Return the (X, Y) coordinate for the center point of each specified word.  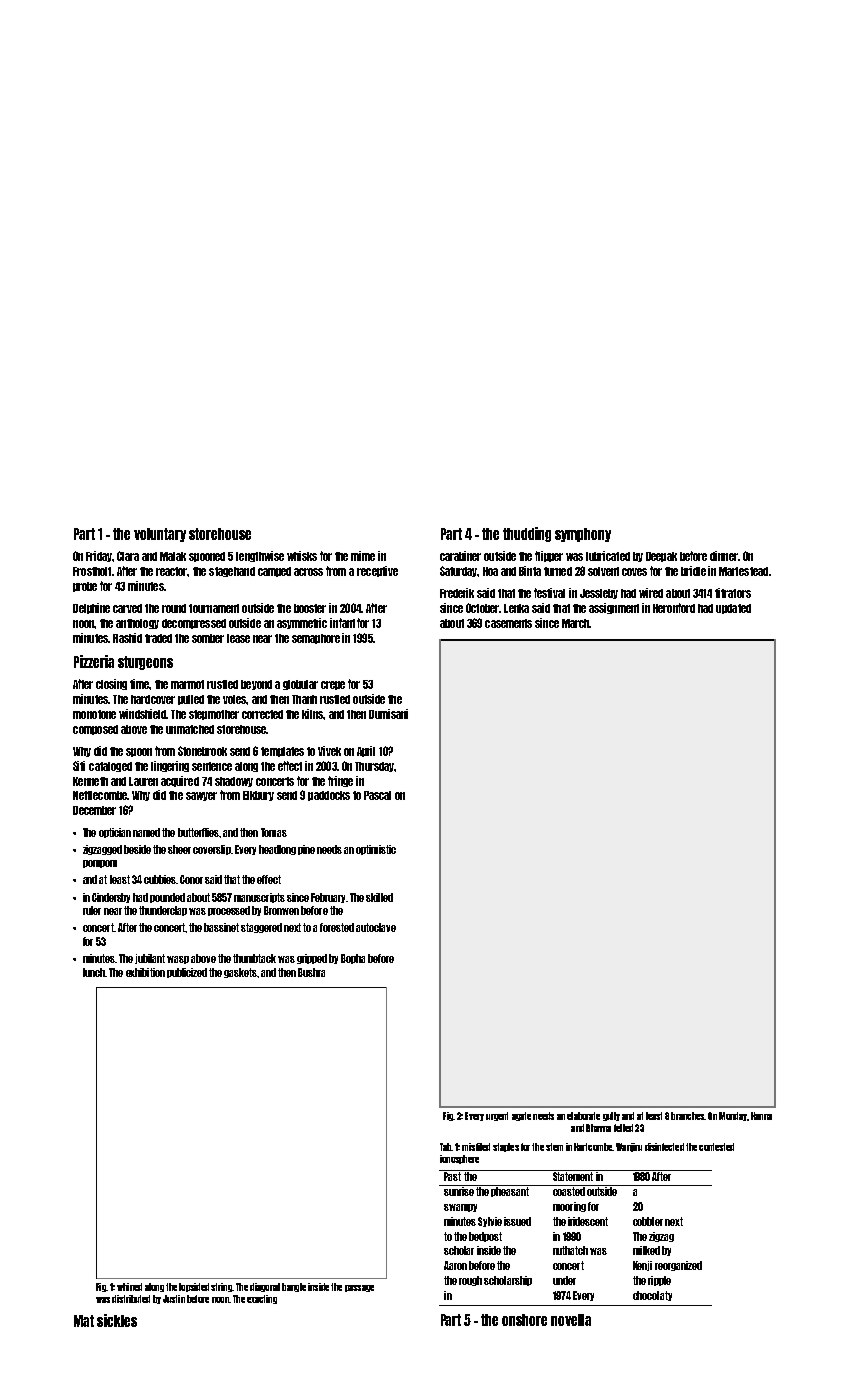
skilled (379, 897)
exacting (262, 1299)
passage (359, 1288)
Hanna (761, 1116)
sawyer (201, 796)
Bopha (353, 959)
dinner (724, 556)
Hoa (490, 571)
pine (306, 850)
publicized (187, 973)
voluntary (160, 535)
